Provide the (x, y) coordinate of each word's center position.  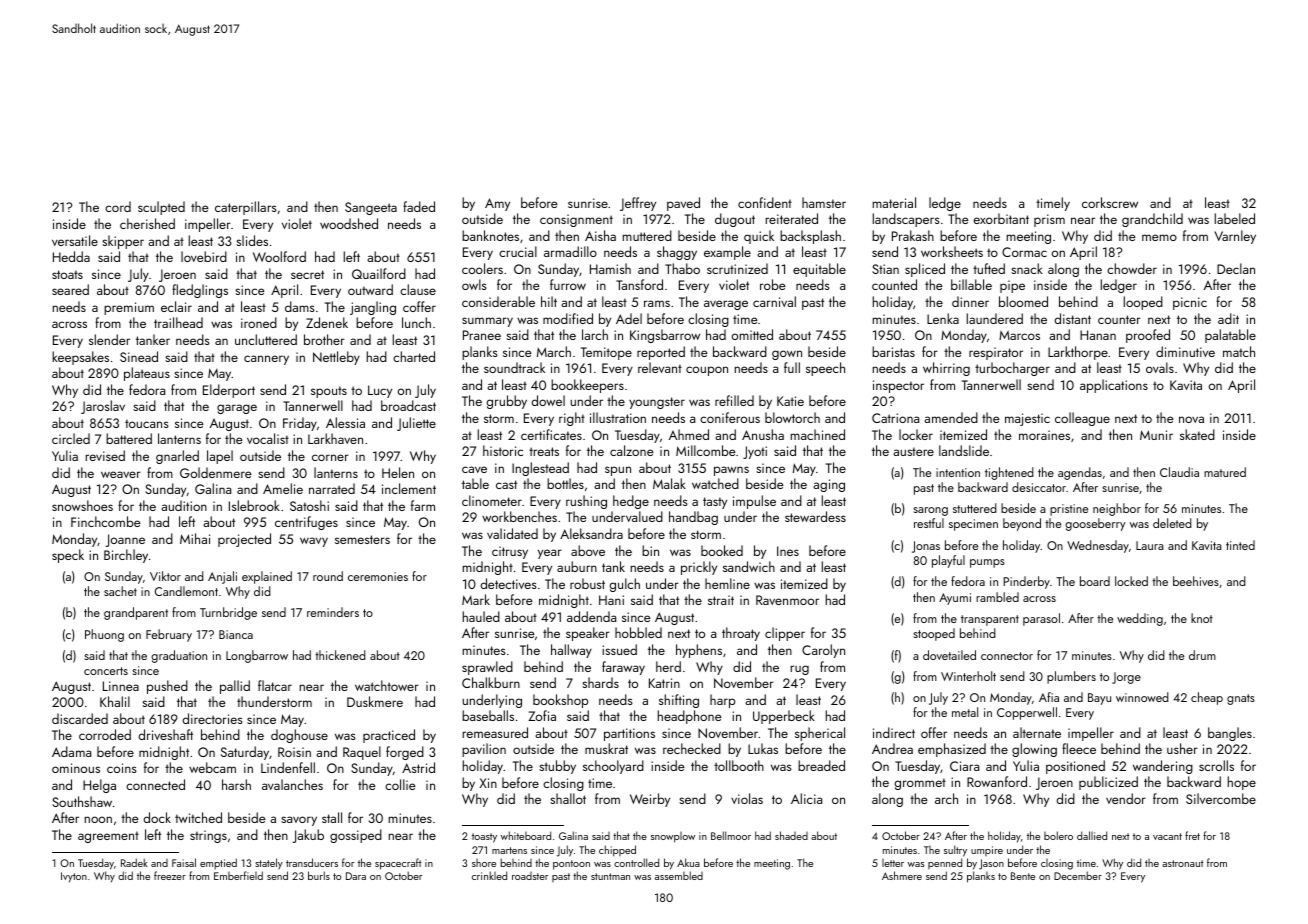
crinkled (489, 875)
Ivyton (74, 877)
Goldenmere (215, 472)
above (588, 550)
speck (68, 556)
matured (1225, 472)
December (1078, 875)
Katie (790, 401)
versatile (75, 240)
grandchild (1152, 220)
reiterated (792, 218)
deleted (1172, 523)
